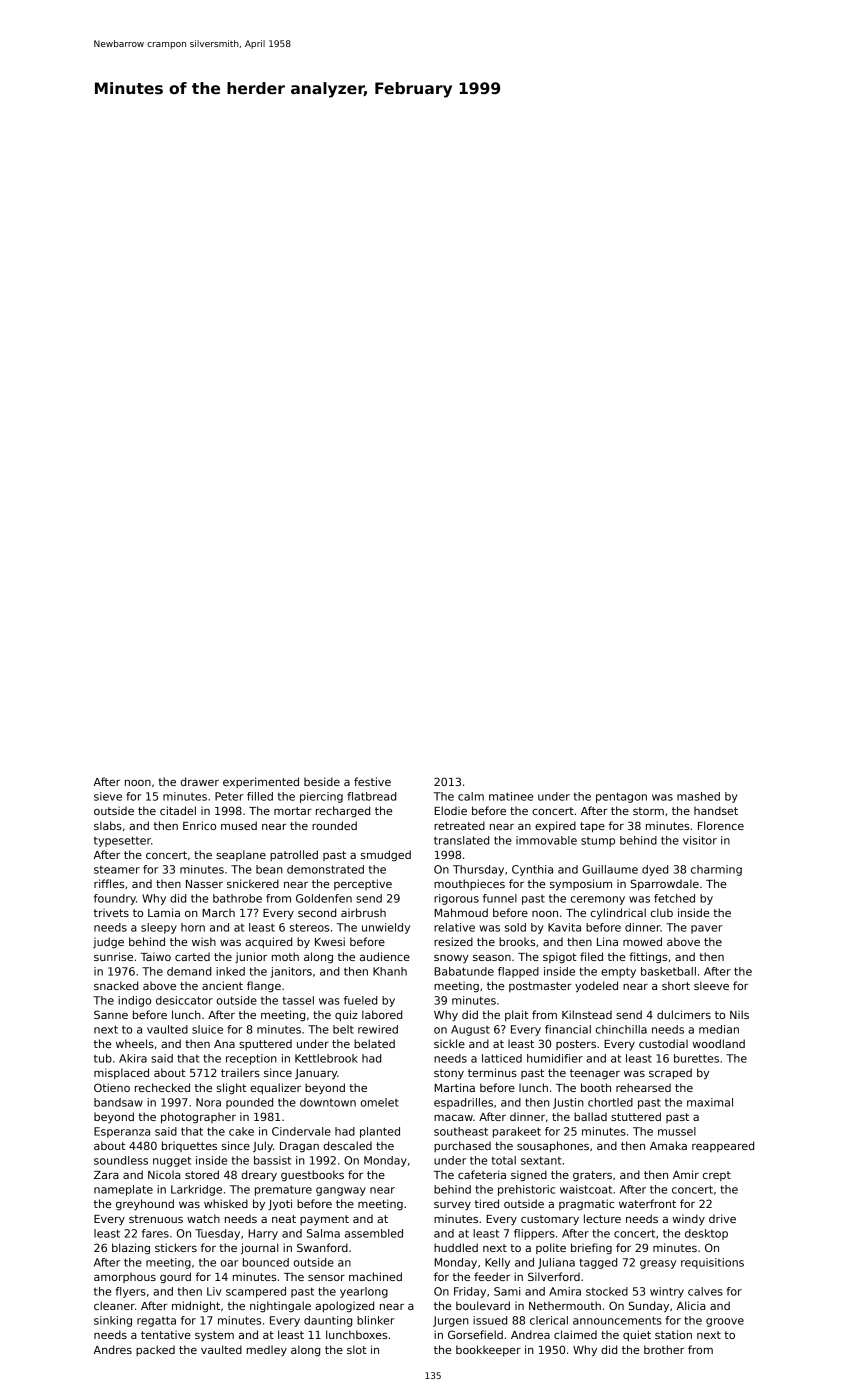  Describe the element at coordinates (643, 1087) in the screenshot. I see `rehearsed` at that location.
